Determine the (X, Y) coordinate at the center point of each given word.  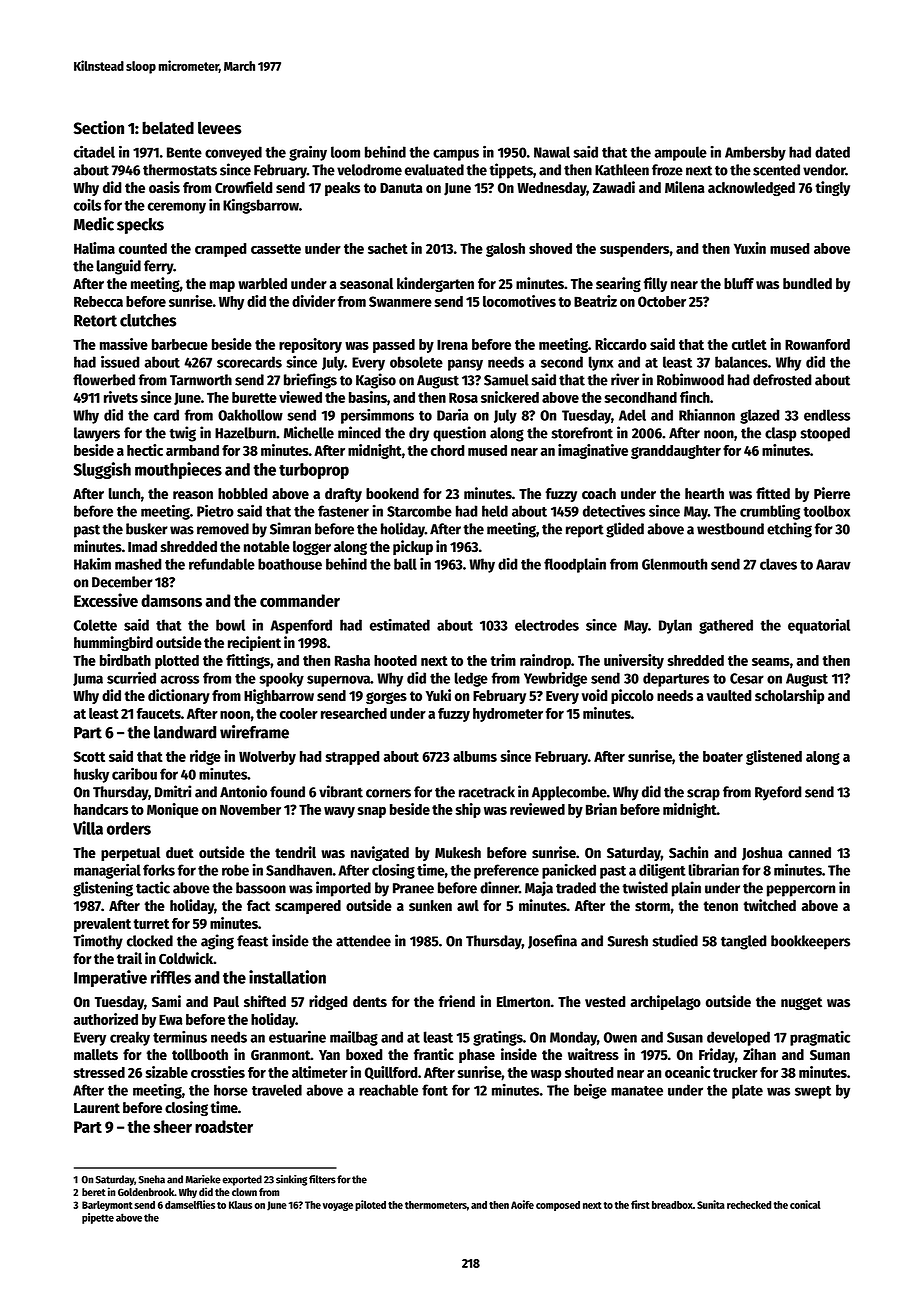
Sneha (152, 1179)
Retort (95, 321)
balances (741, 362)
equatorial (819, 626)
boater (723, 756)
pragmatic (820, 1038)
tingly (832, 188)
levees (220, 128)
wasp (546, 1075)
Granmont (280, 1055)
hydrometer (508, 715)
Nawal (552, 152)
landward (185, 732)
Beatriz (595, 301)
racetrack (487, 792)
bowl (230, 625)
